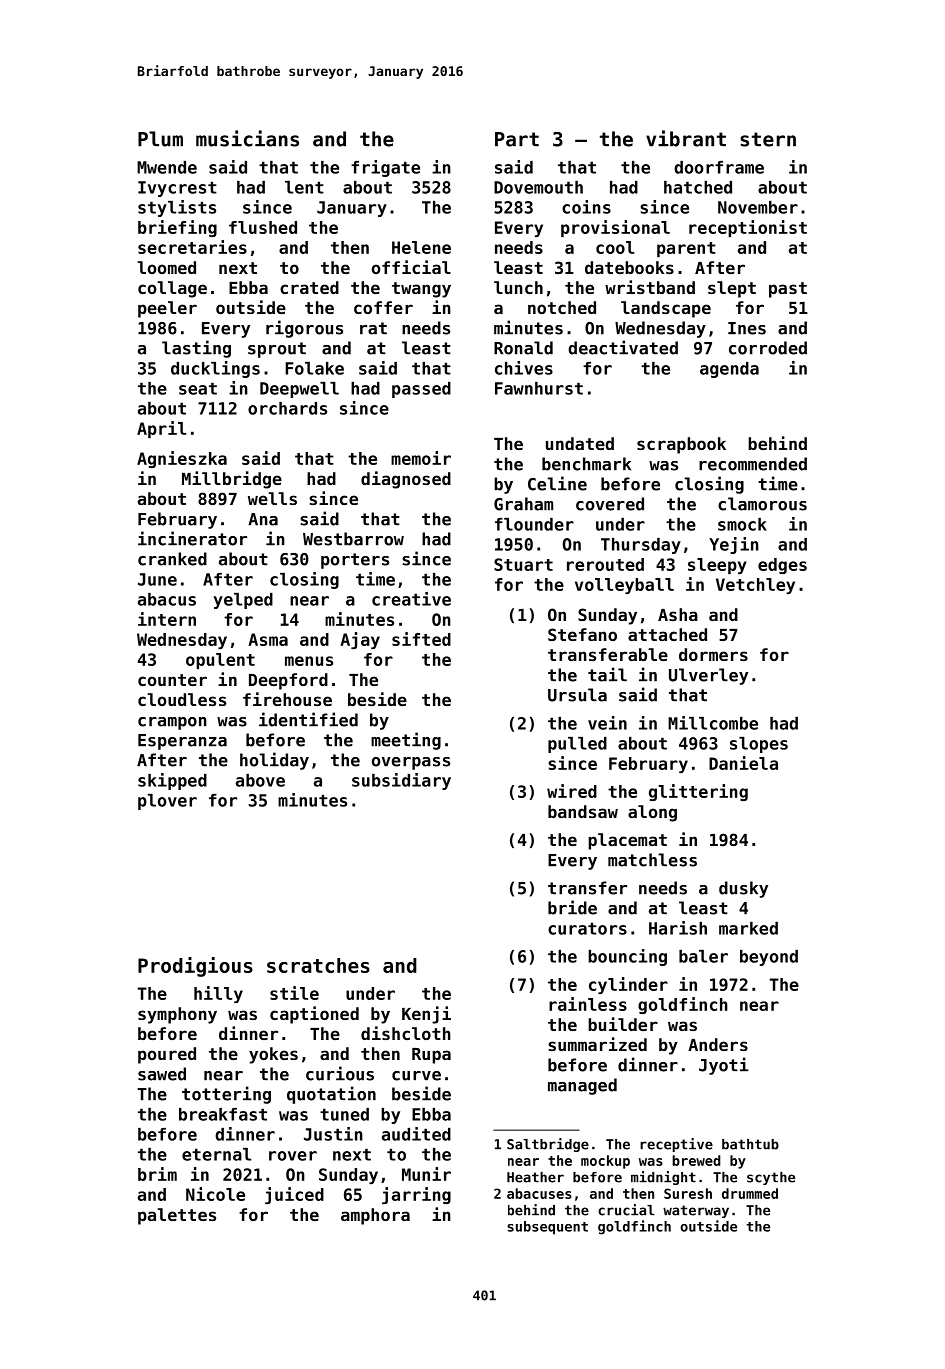 The image size is (945, 1369). What do you see at coordinates (161, 429) in the screenshot?
I see `April` at bounding box center [161, 429].
